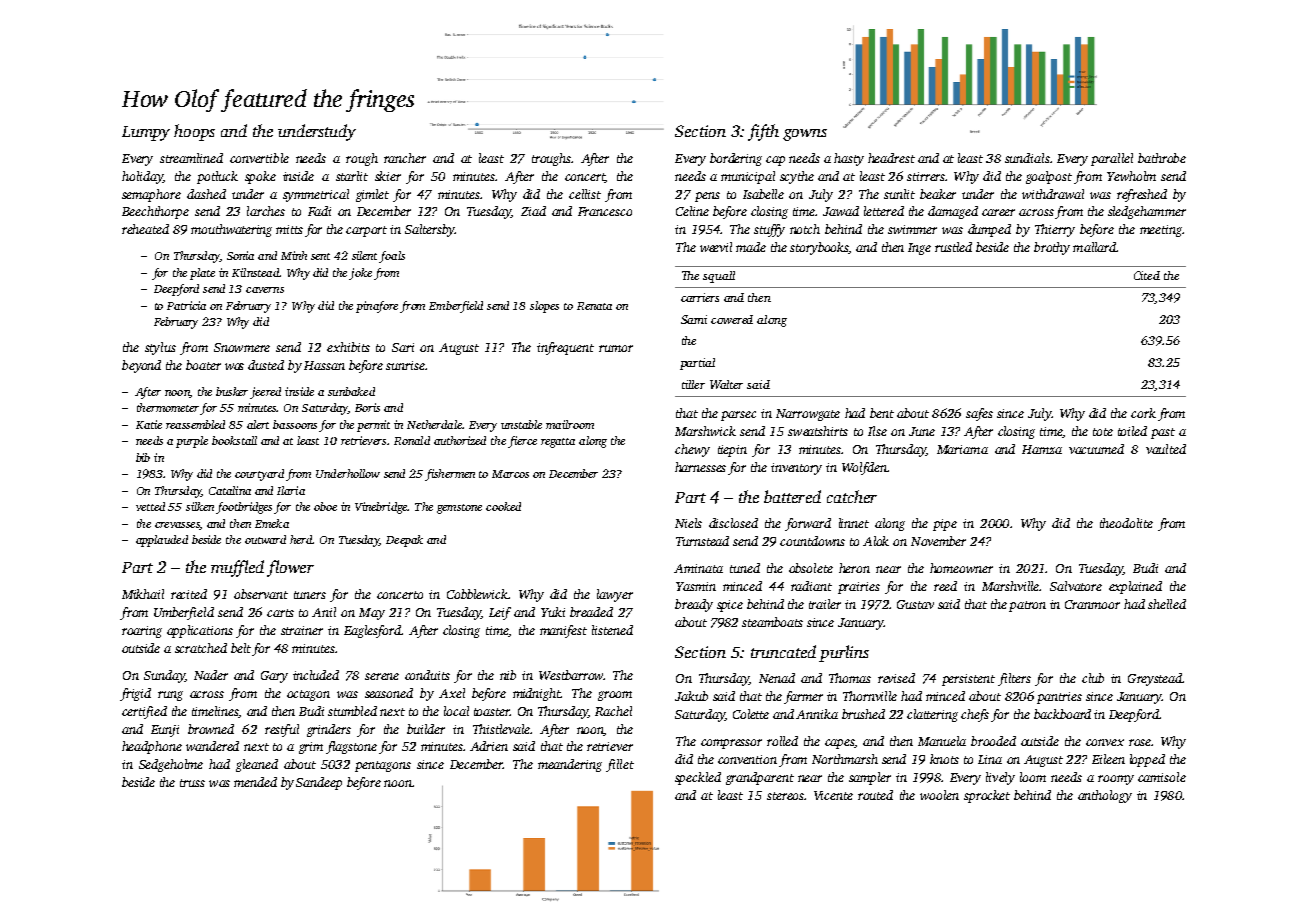  I want to click on Sandeep, so click(319, 783).
